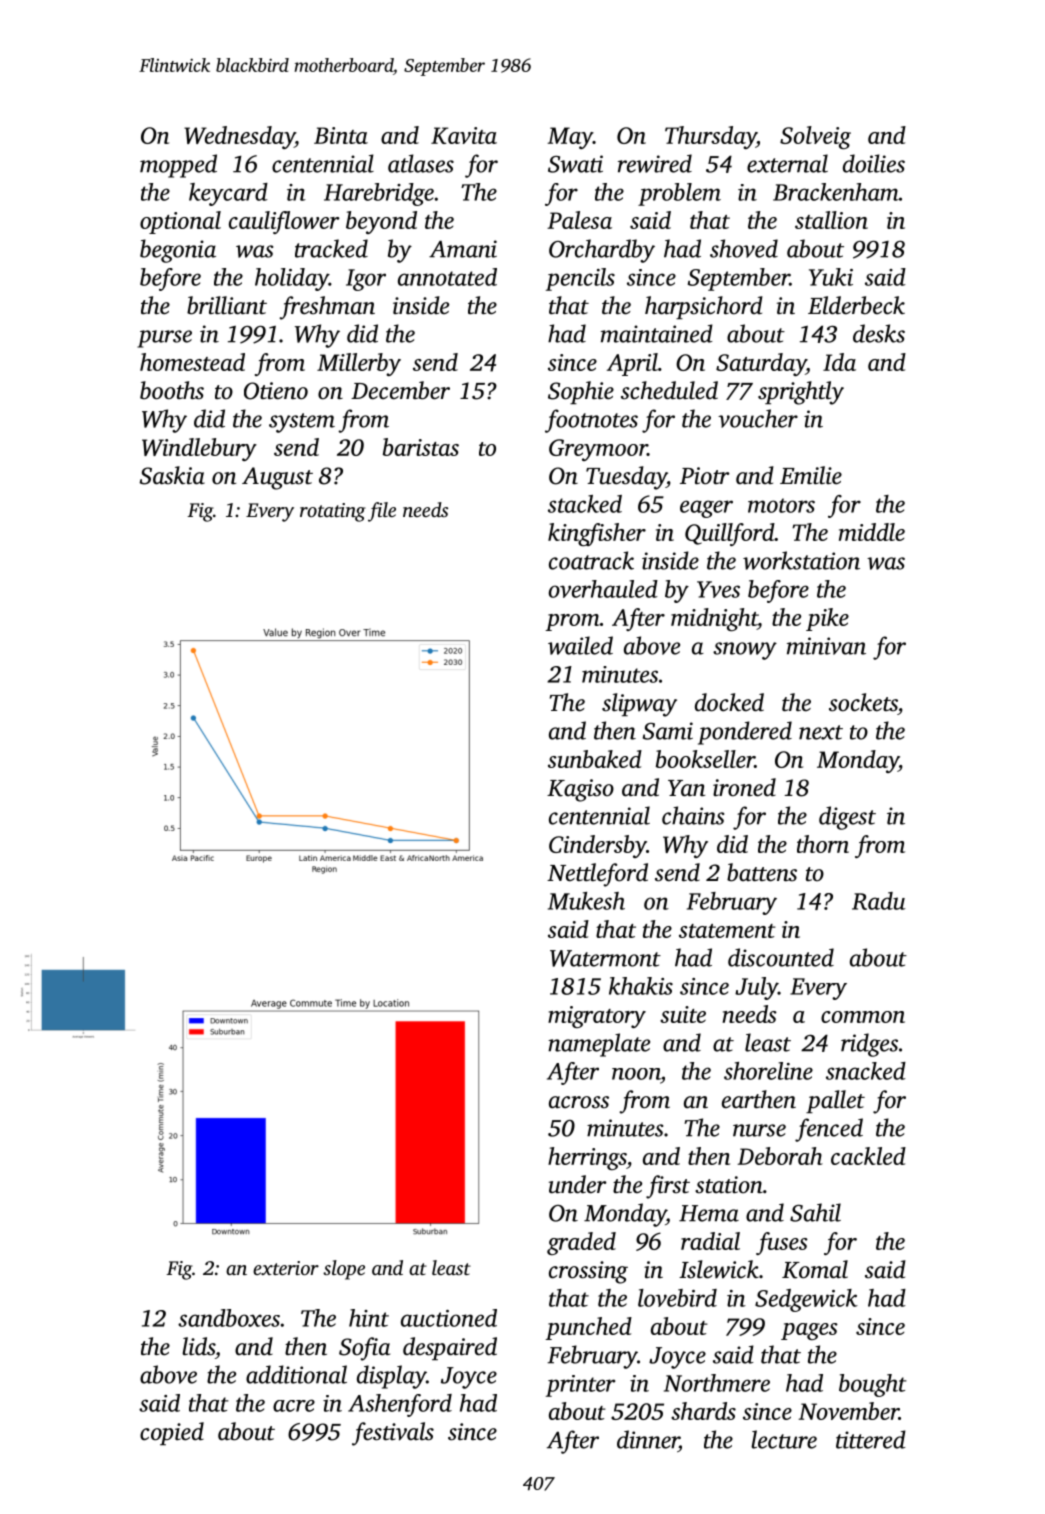 Image resolution: width=1045 pixels, height=1514 pixels. What do you see at coordinates (669, 390) in the page?
I see `scheduled` at bounding box center [669, 390].
